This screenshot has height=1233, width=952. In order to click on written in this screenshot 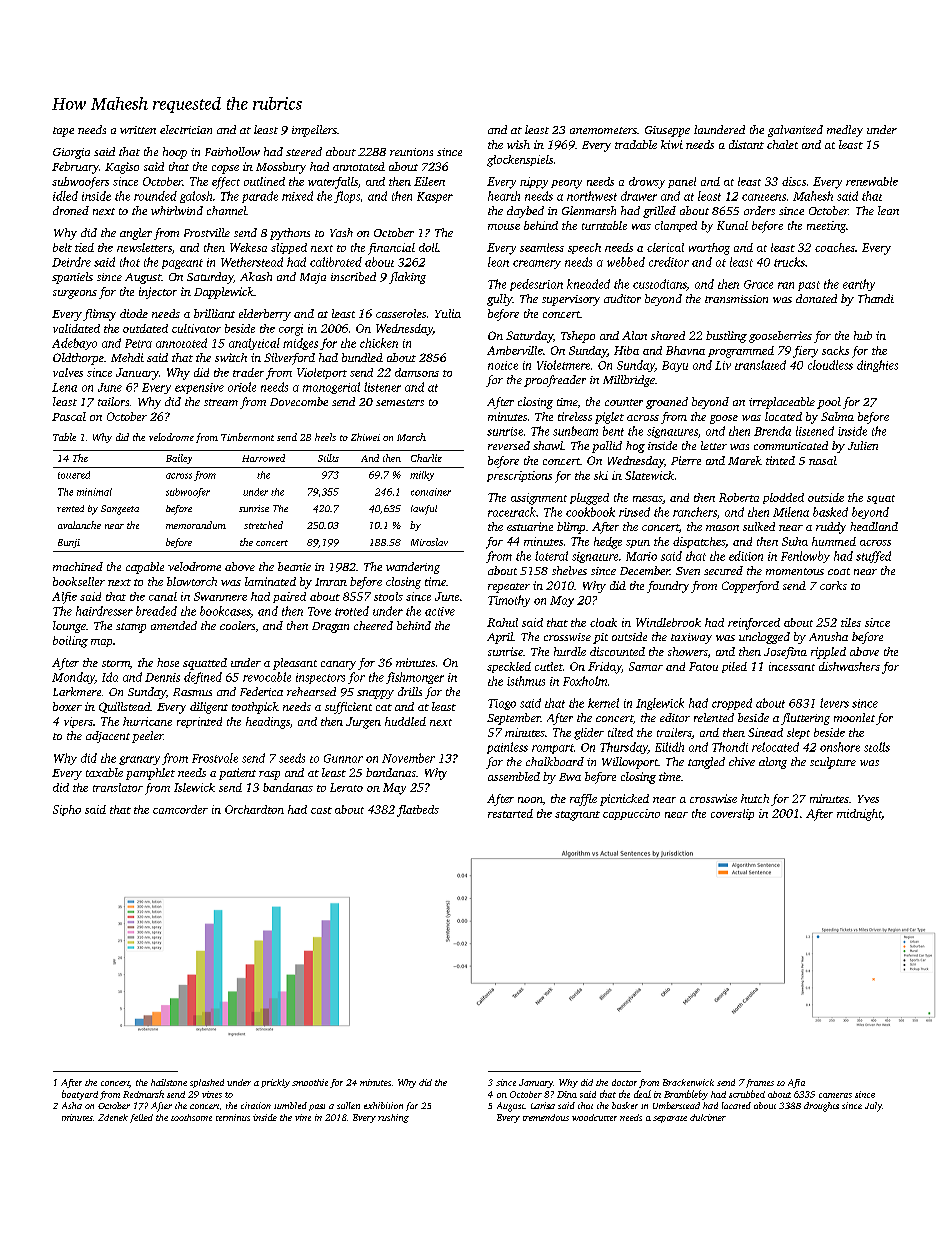, I will do `click(138, 130)`.
